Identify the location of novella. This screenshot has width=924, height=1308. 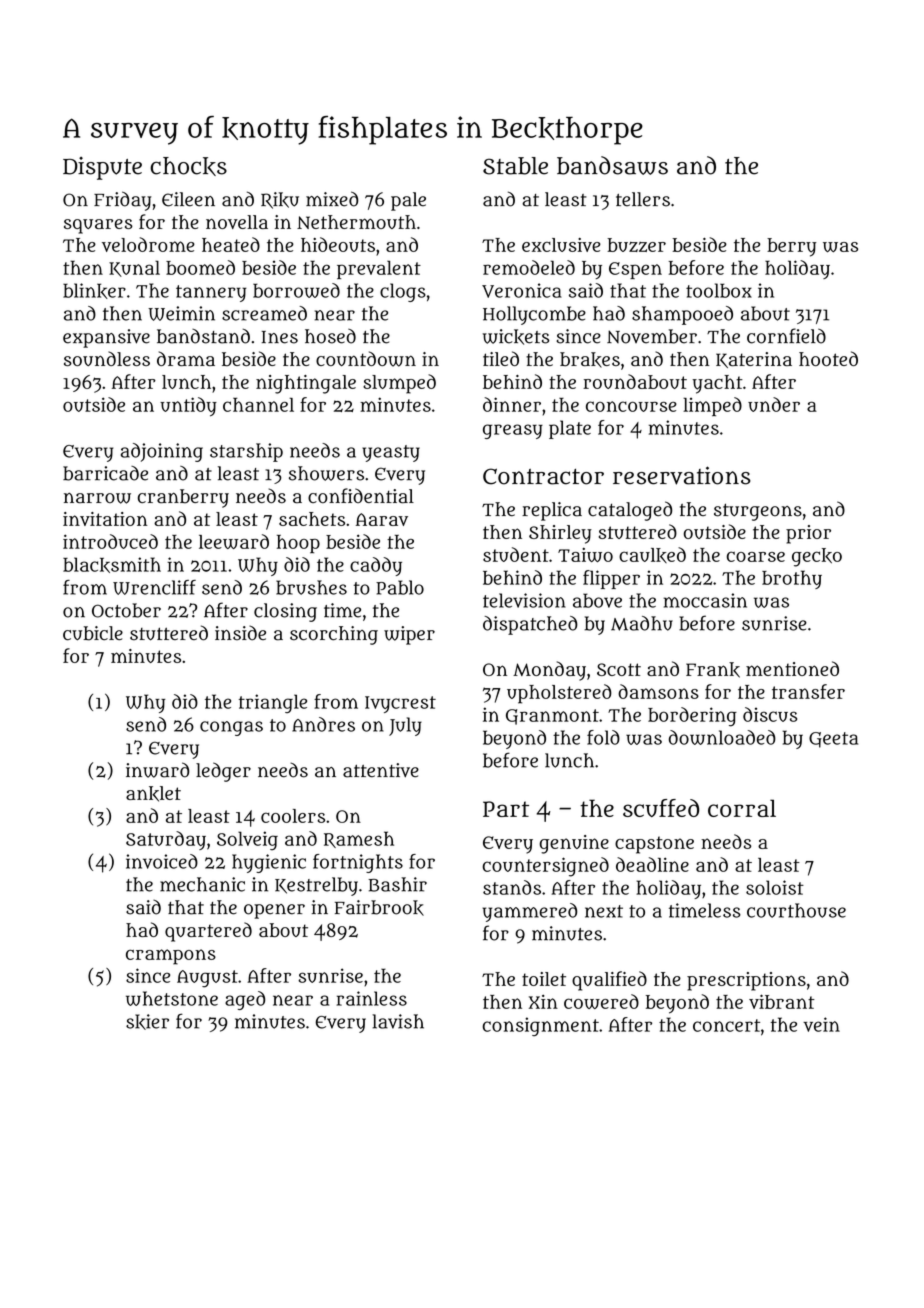
(237, 222).
